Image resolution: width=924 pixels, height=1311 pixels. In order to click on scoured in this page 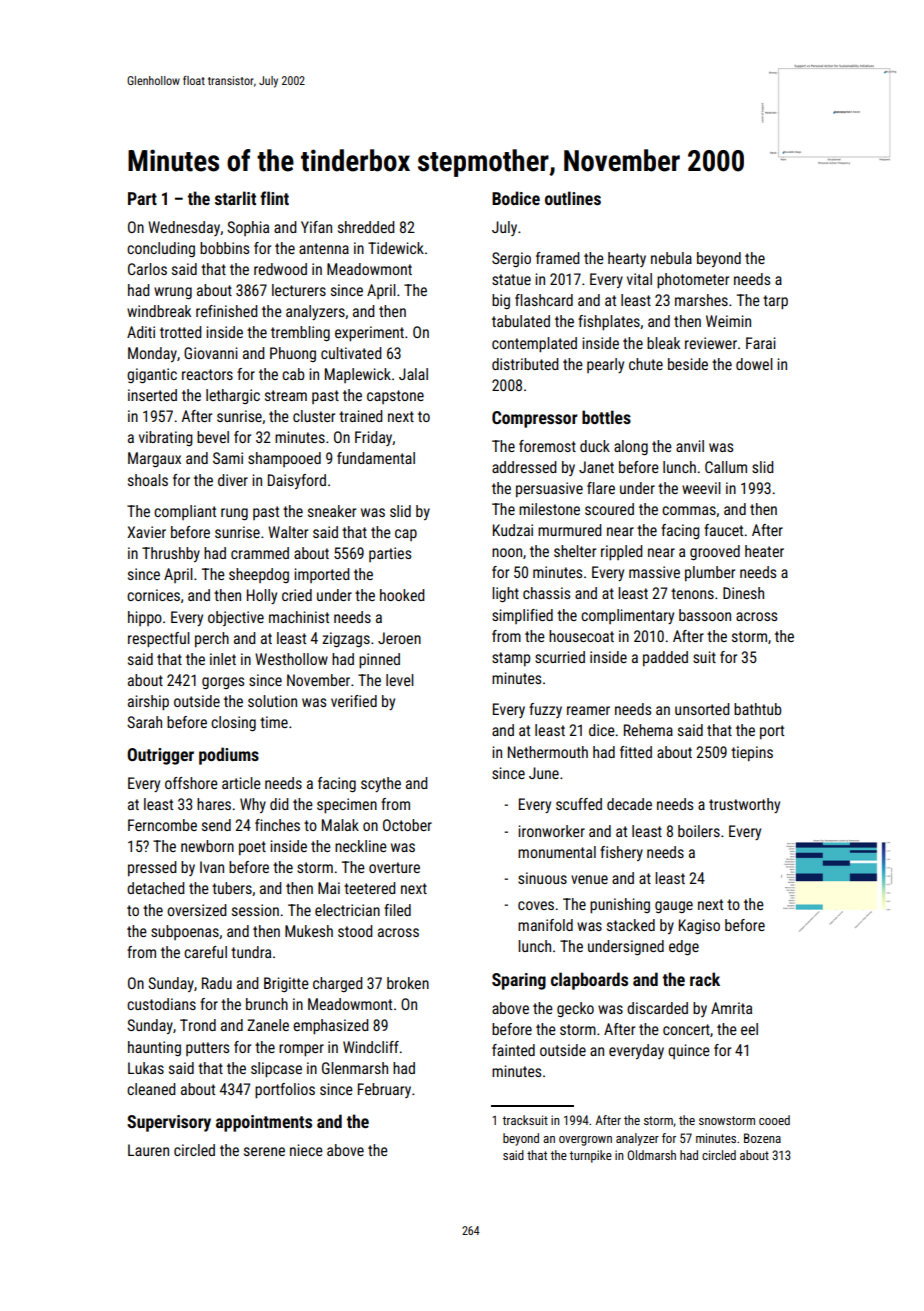, I will do `click(609, 509)`.
